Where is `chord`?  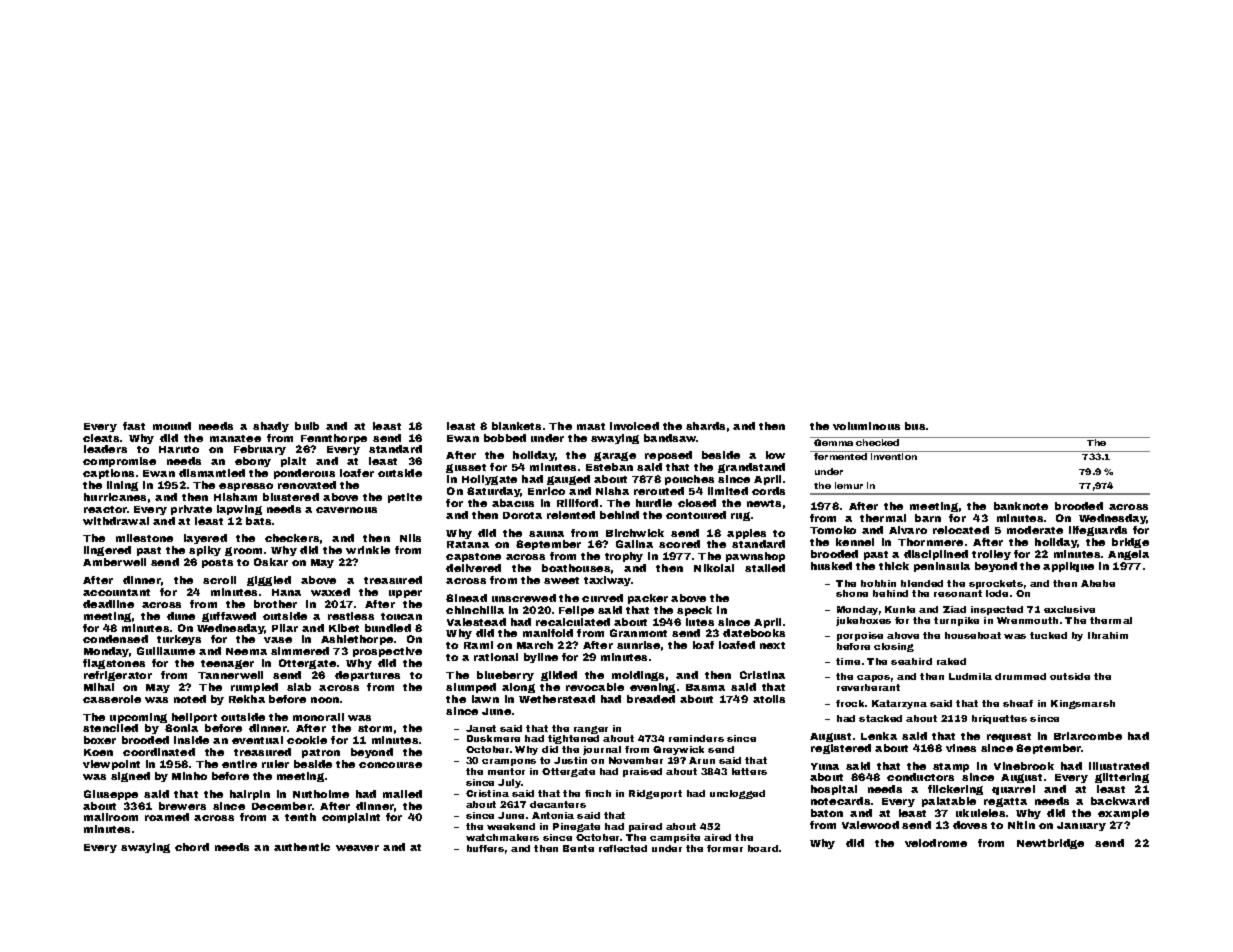 chord is located at coordinates (192, 847).
